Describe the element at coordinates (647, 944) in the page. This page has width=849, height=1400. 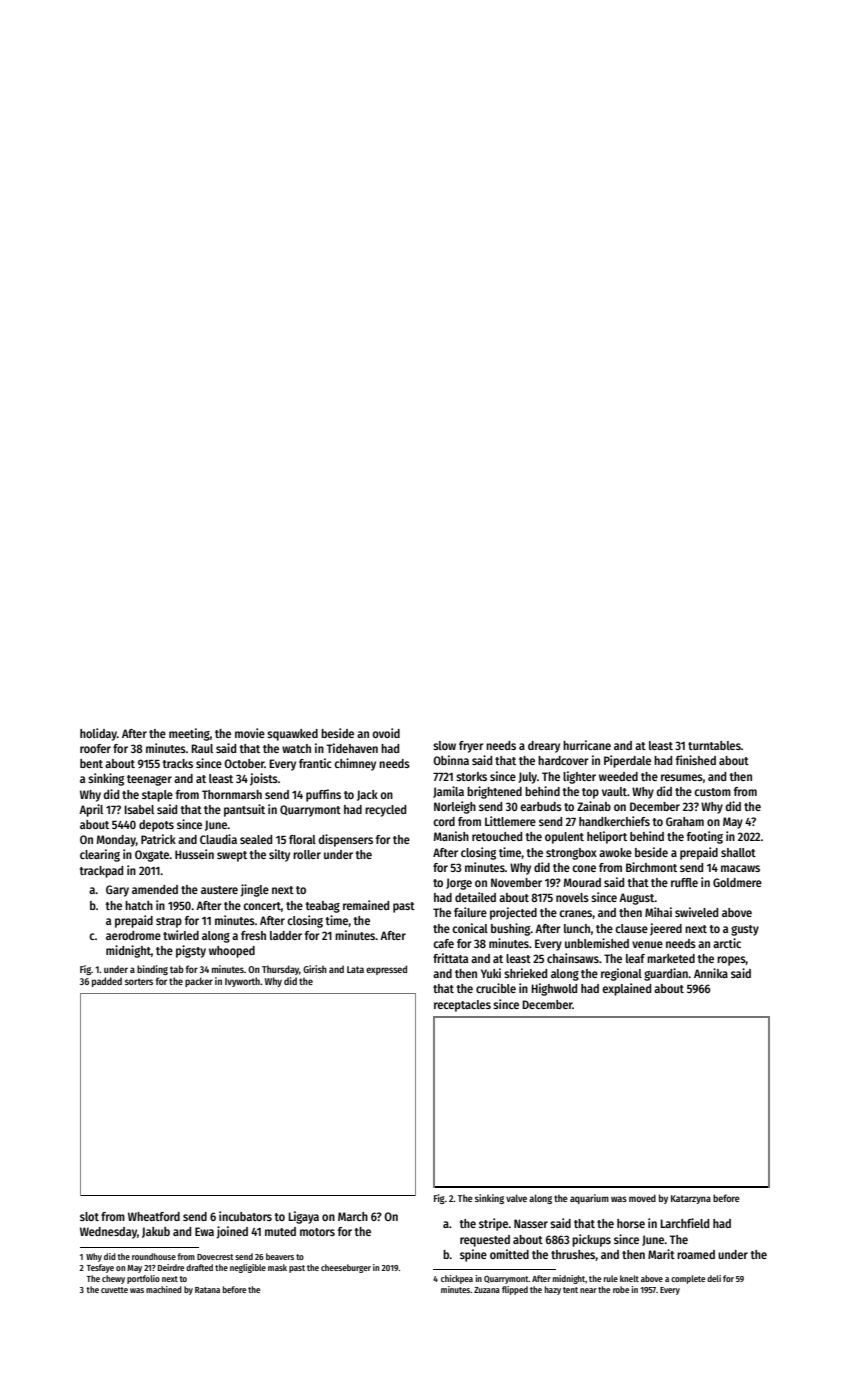
I see `venue` at that location.
